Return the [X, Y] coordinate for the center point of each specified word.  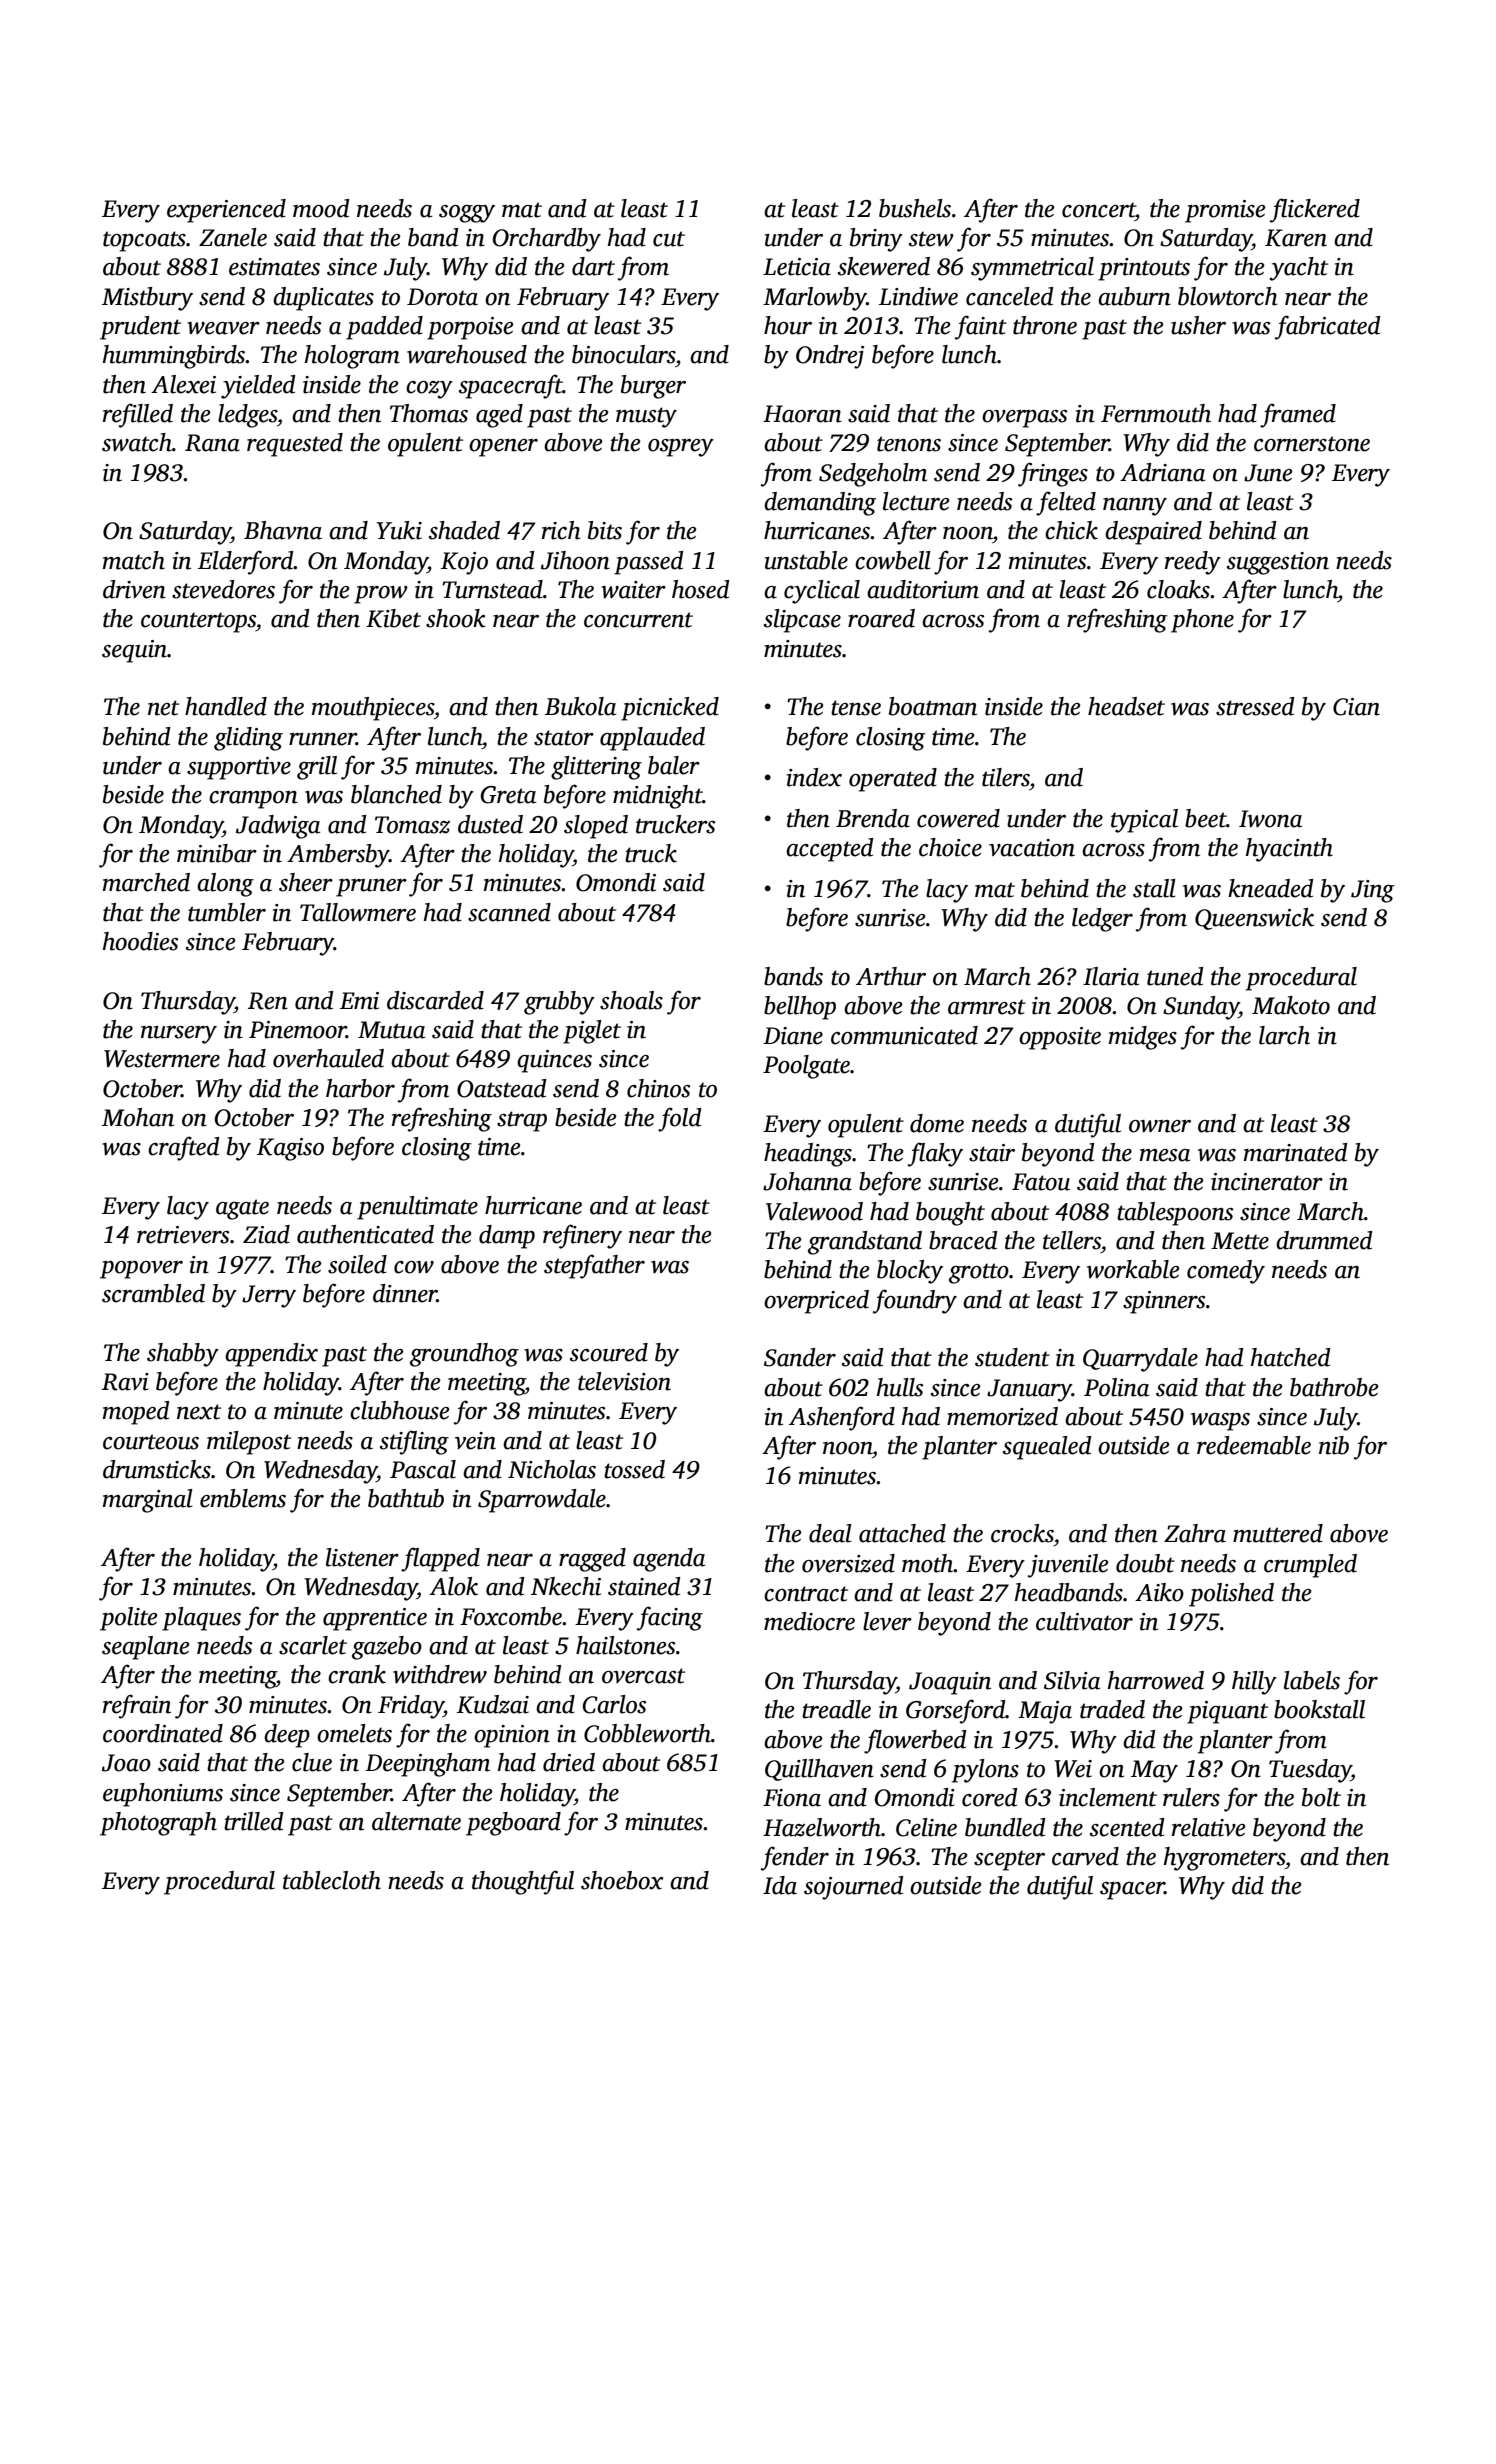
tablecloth [332, 1880]
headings [808, 1155]
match [134, 560]
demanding [820, 504]
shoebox [622, 1880]
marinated [1295, 1152]
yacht [1299, 269]
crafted [183, 1148]
